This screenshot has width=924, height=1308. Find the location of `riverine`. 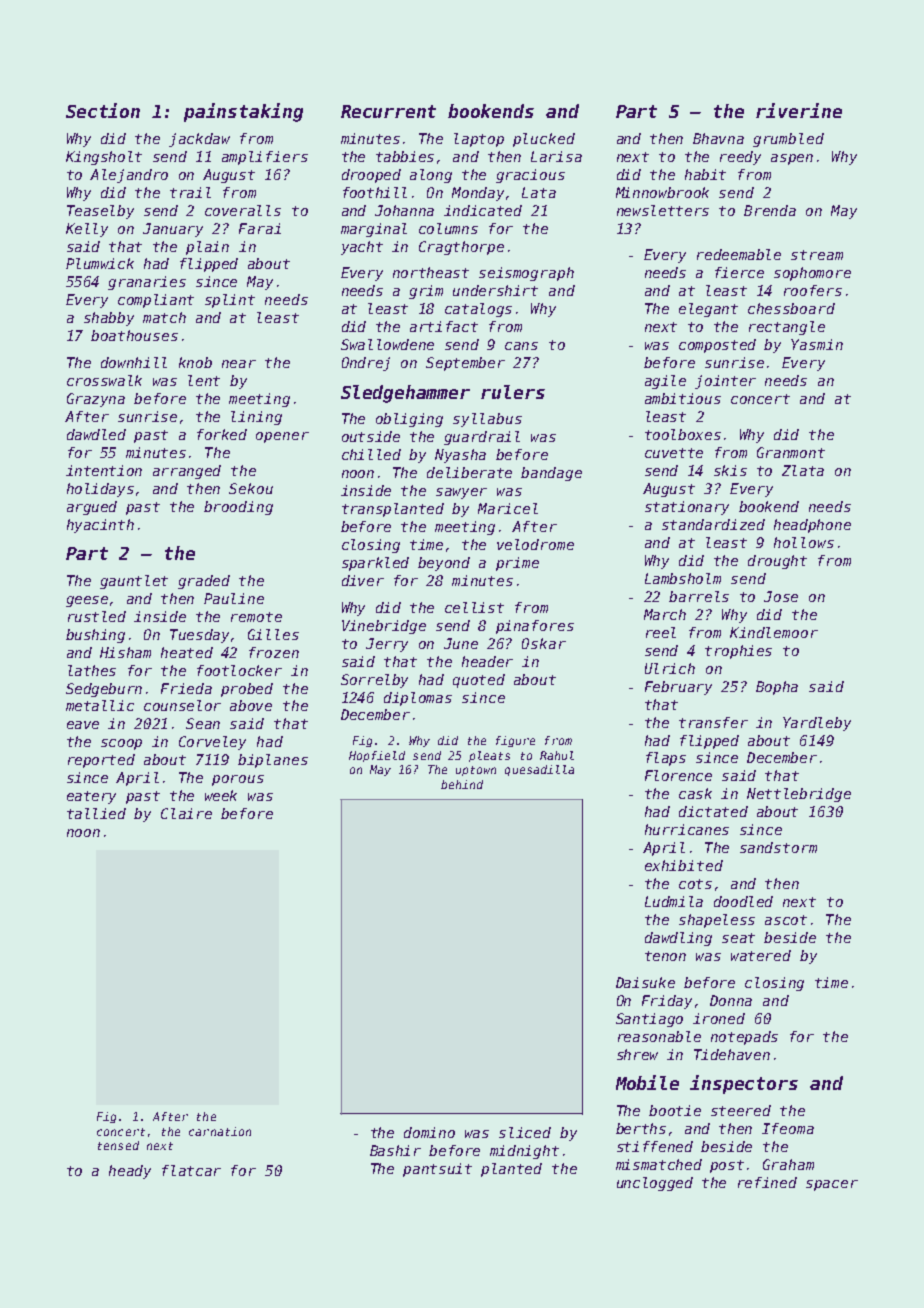

riverine is located at coordinates (799, 110).
